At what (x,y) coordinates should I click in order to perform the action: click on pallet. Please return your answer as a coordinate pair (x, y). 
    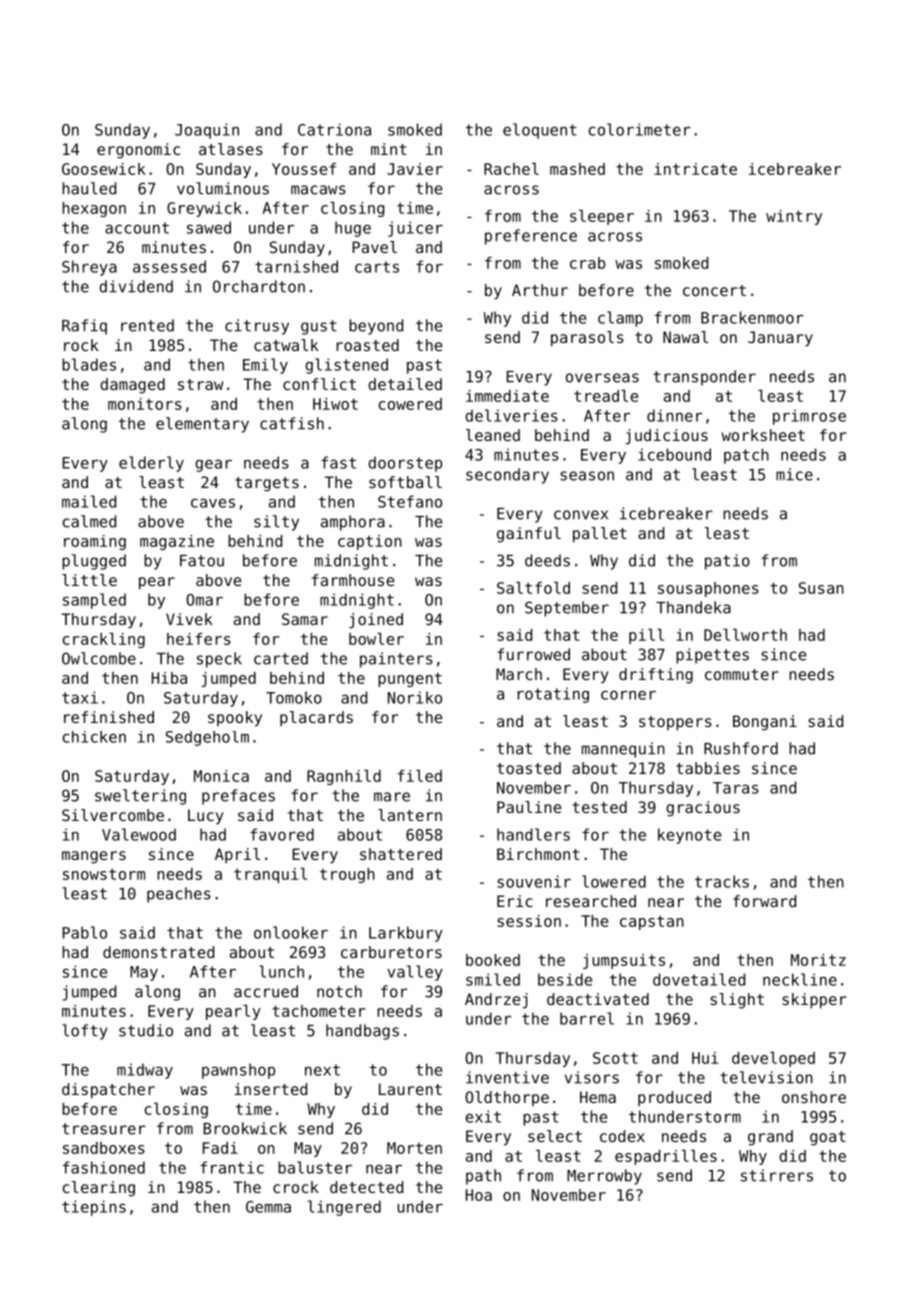
    Looking at the image, I should click on (600, 535).
